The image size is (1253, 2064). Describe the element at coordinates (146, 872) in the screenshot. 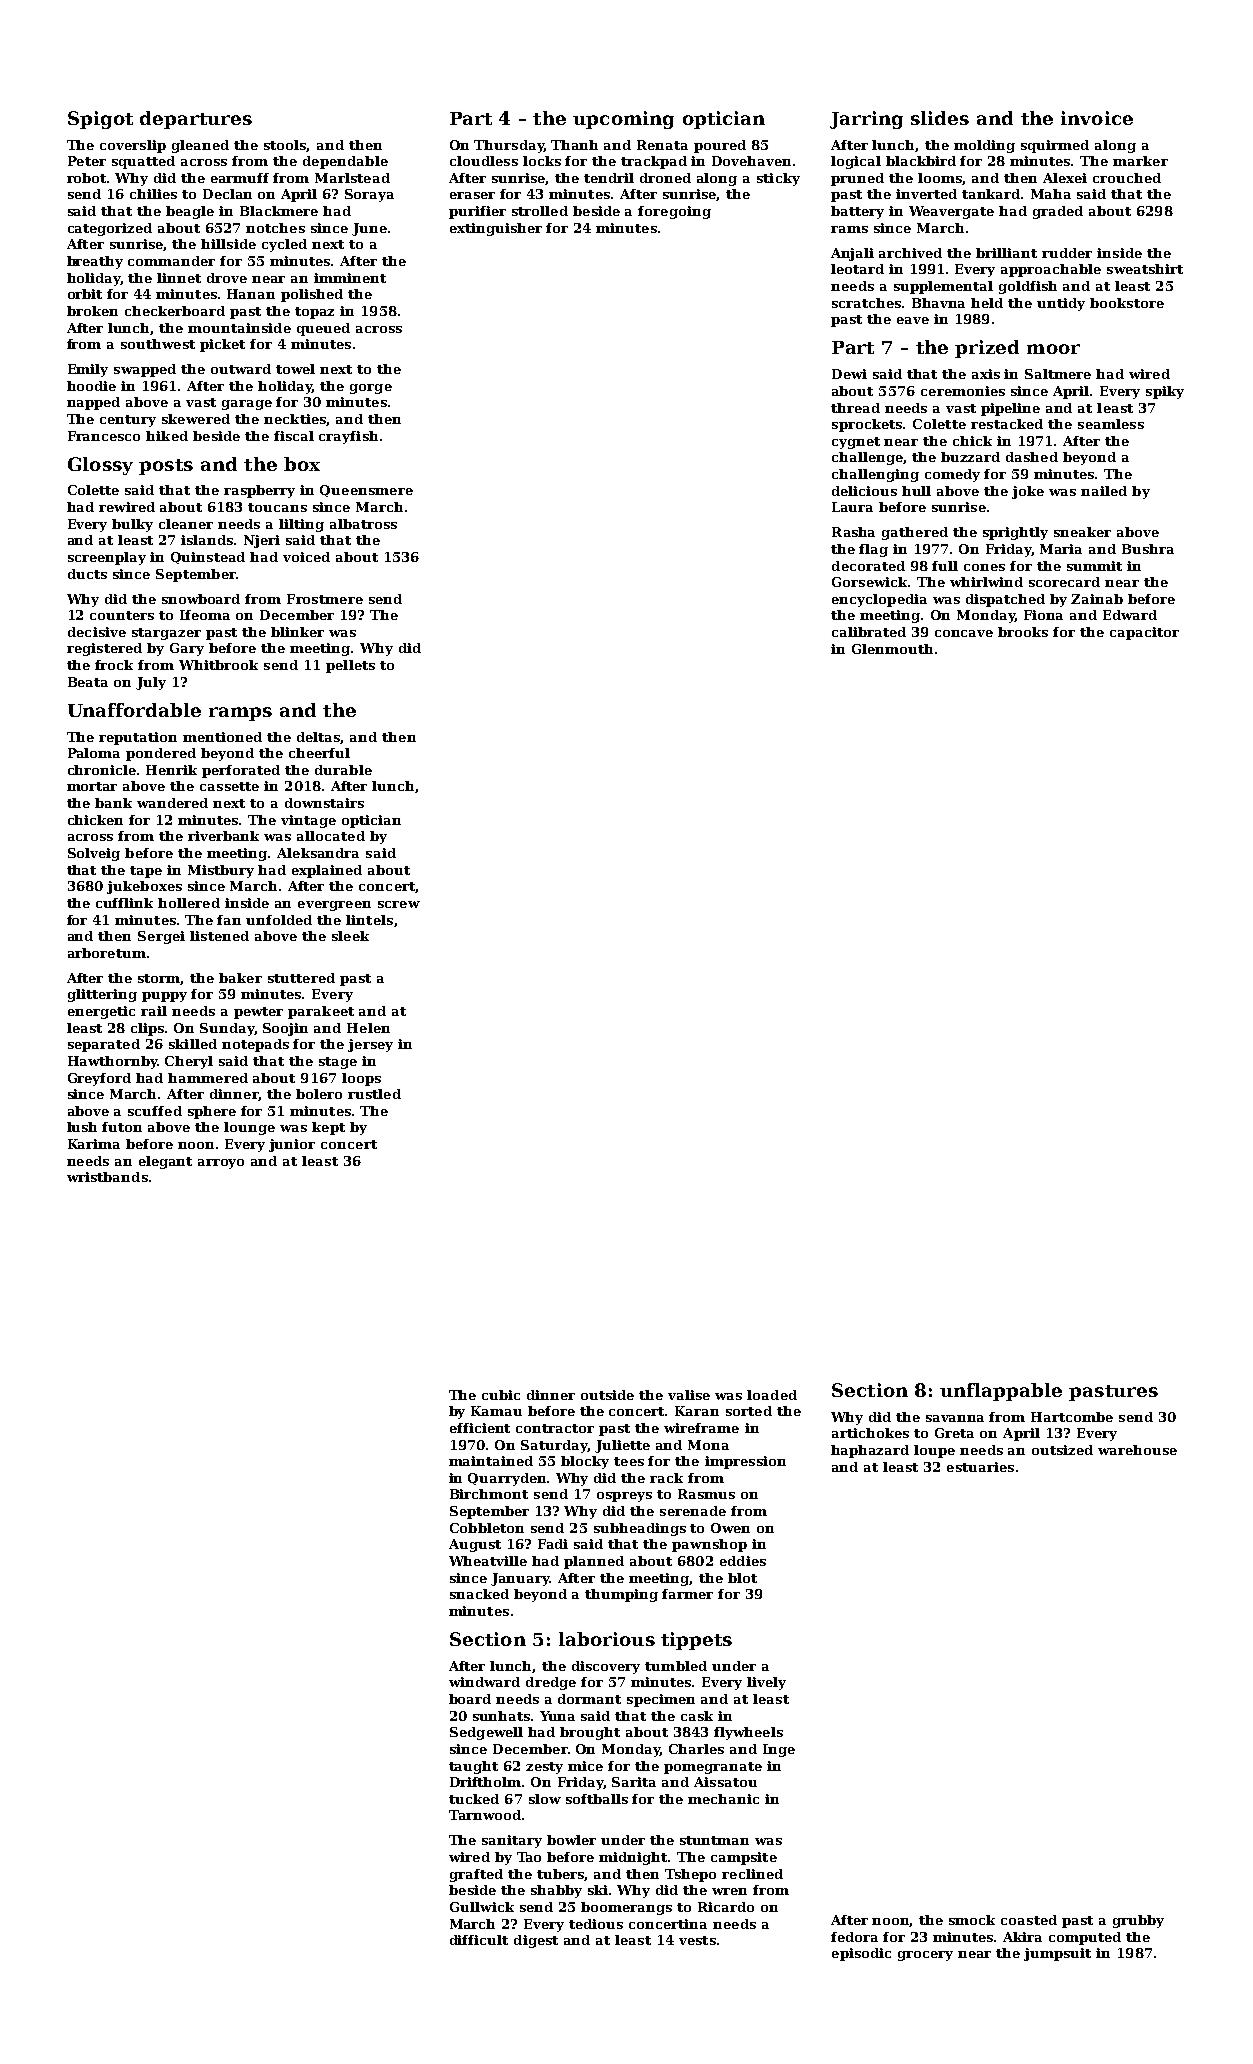

I see `tape` at that location.
